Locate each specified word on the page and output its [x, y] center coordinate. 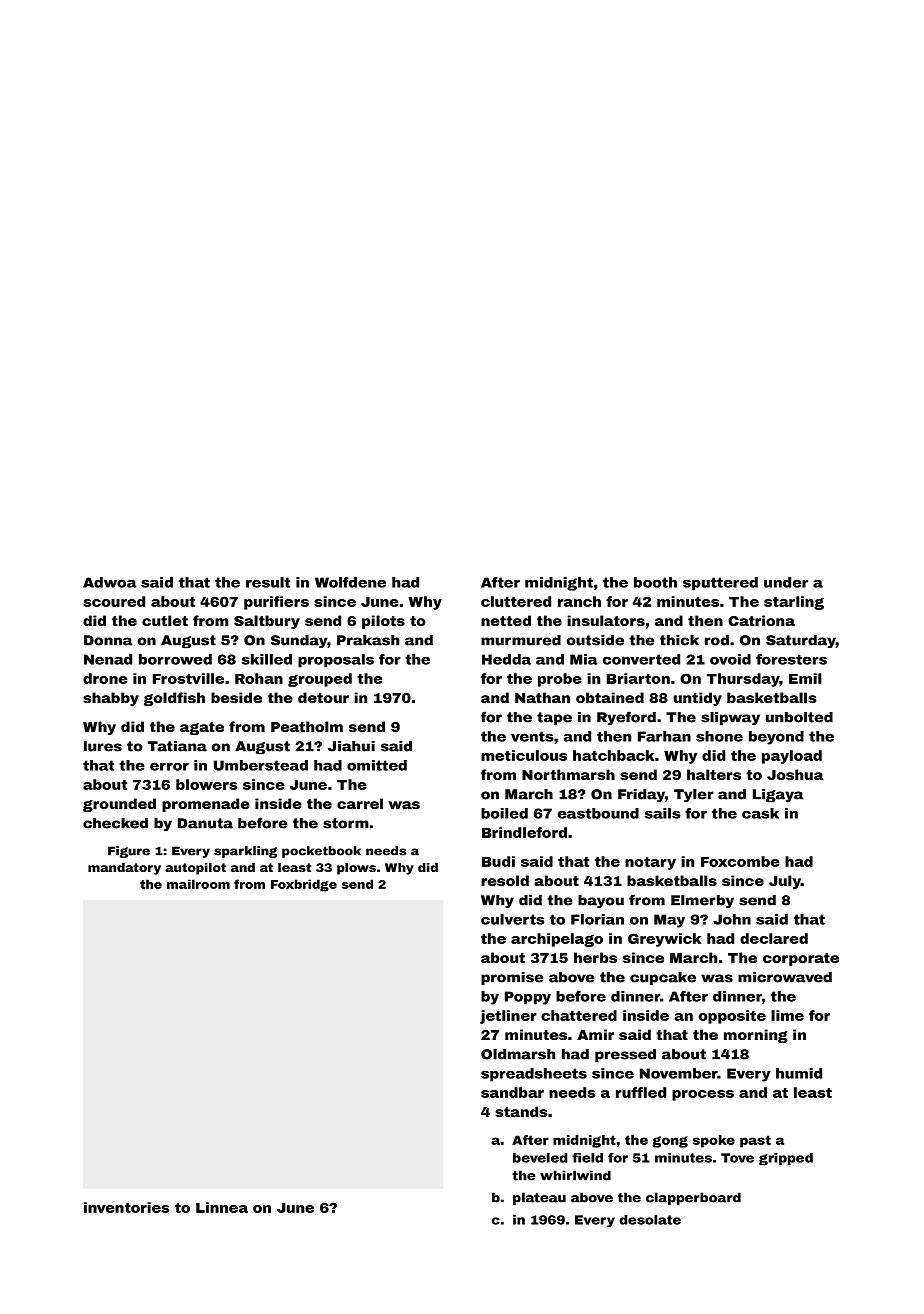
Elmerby [702, 901]
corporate [801, 959]
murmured [521, 640]
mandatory [124, 869]
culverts [512, 919]
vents [532, 736]
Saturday [801, 641]
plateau [539, 1198]
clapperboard [693, 1198]
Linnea [222, 1207]
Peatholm [307, 726]
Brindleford [524, 832]
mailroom [198, 884]
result [268, 582]
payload [792, 757]
